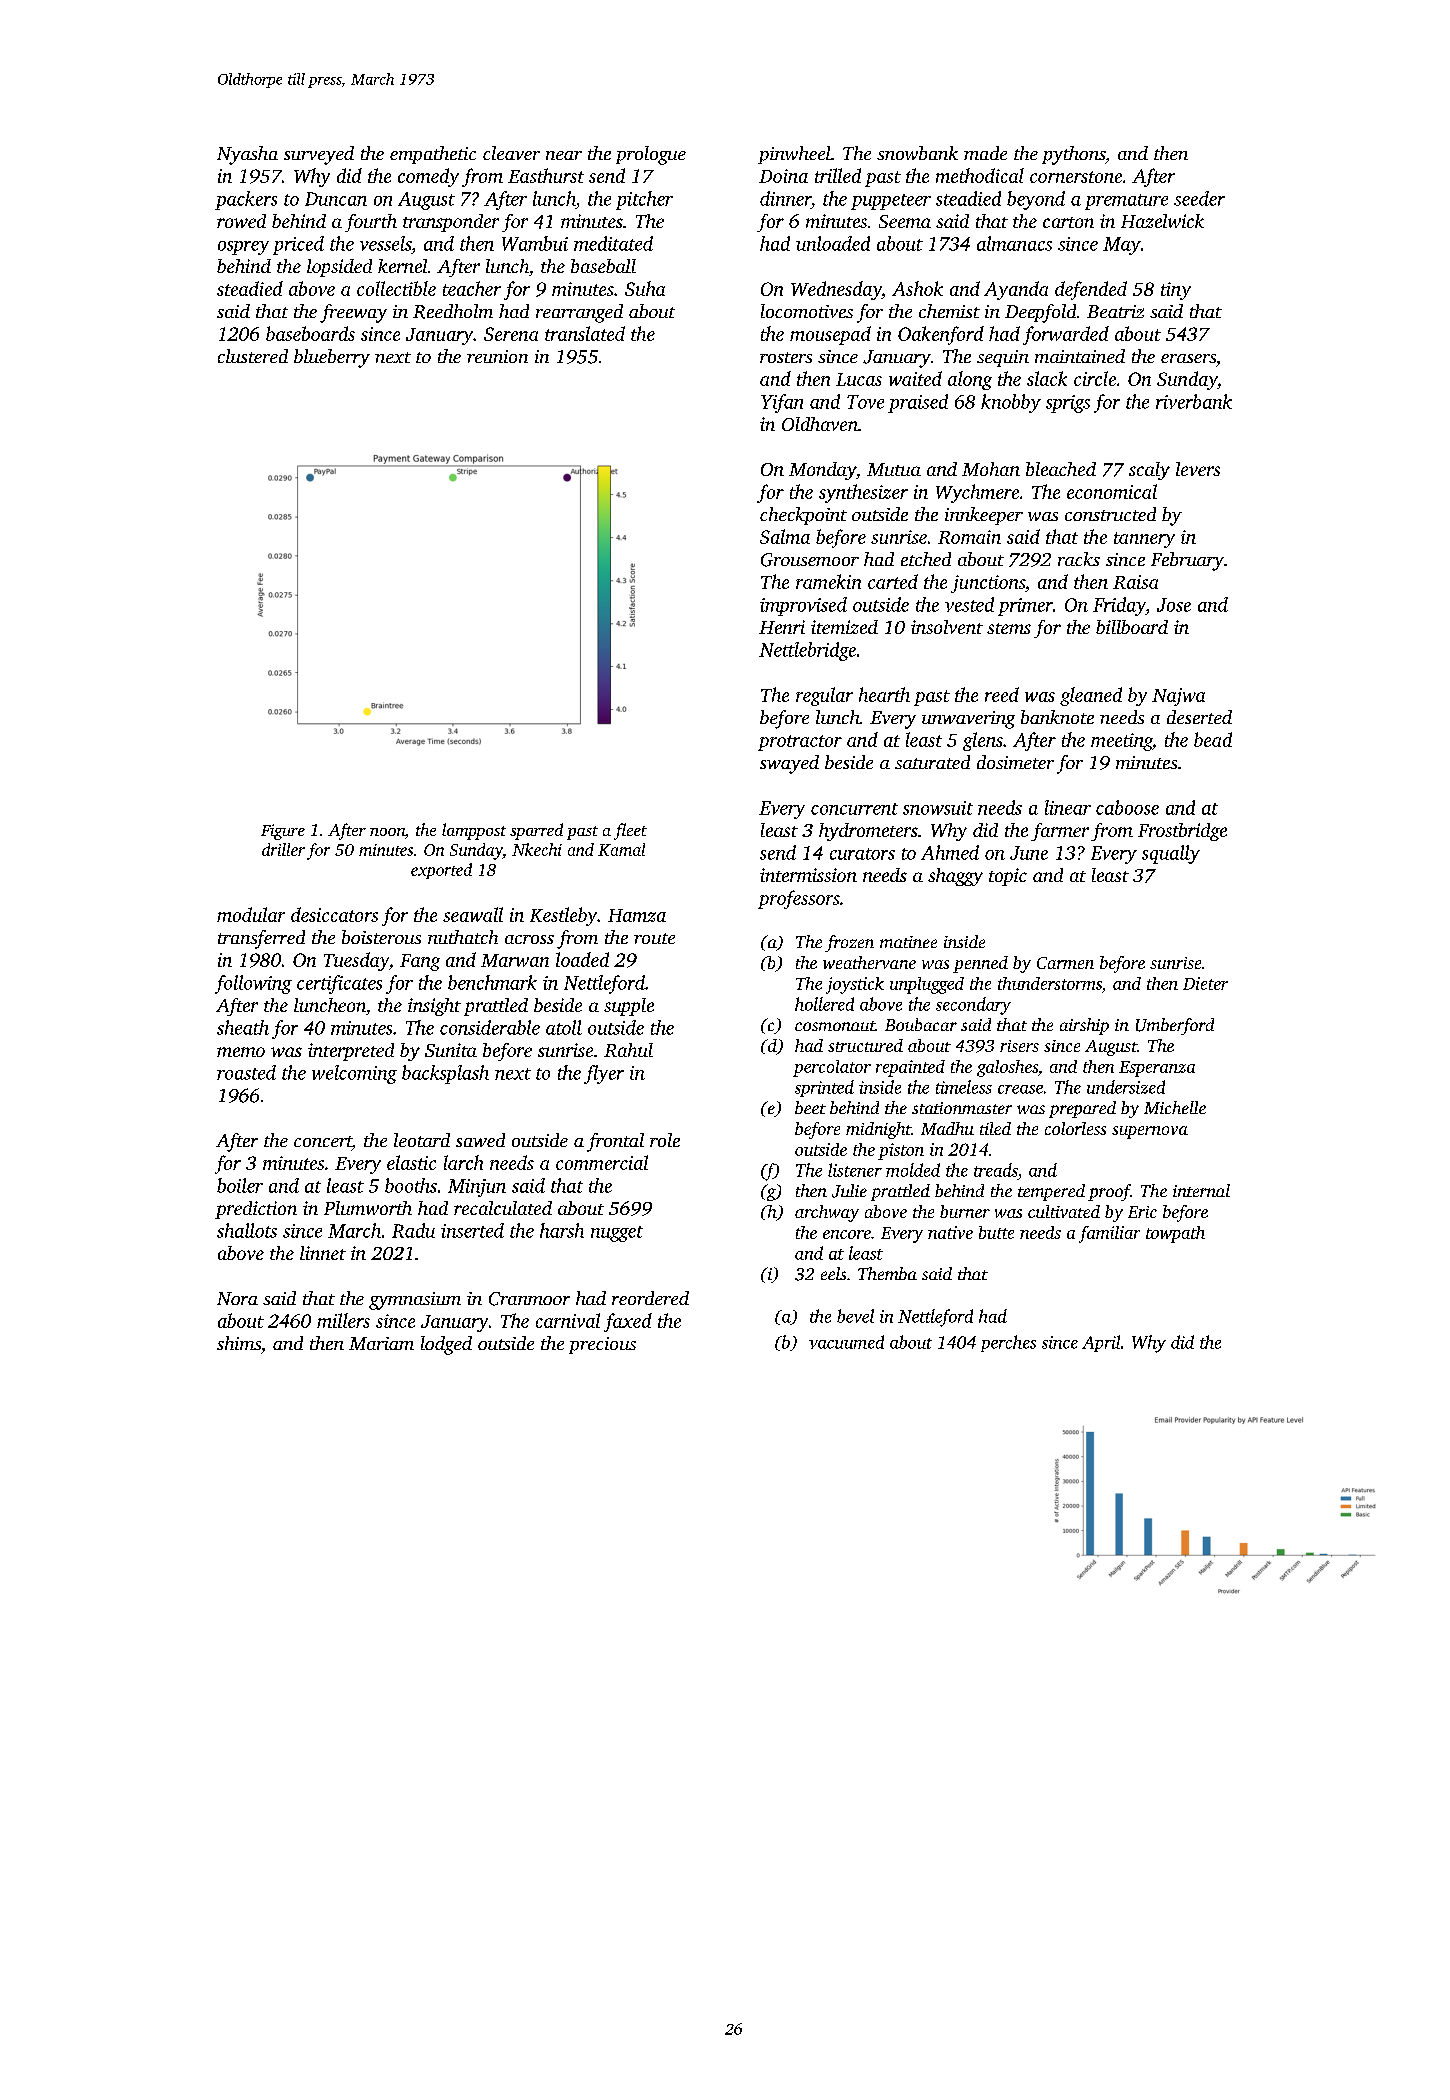  Describe the element at coordinates (243, 248) in the document. I see `osprey` at that location.
